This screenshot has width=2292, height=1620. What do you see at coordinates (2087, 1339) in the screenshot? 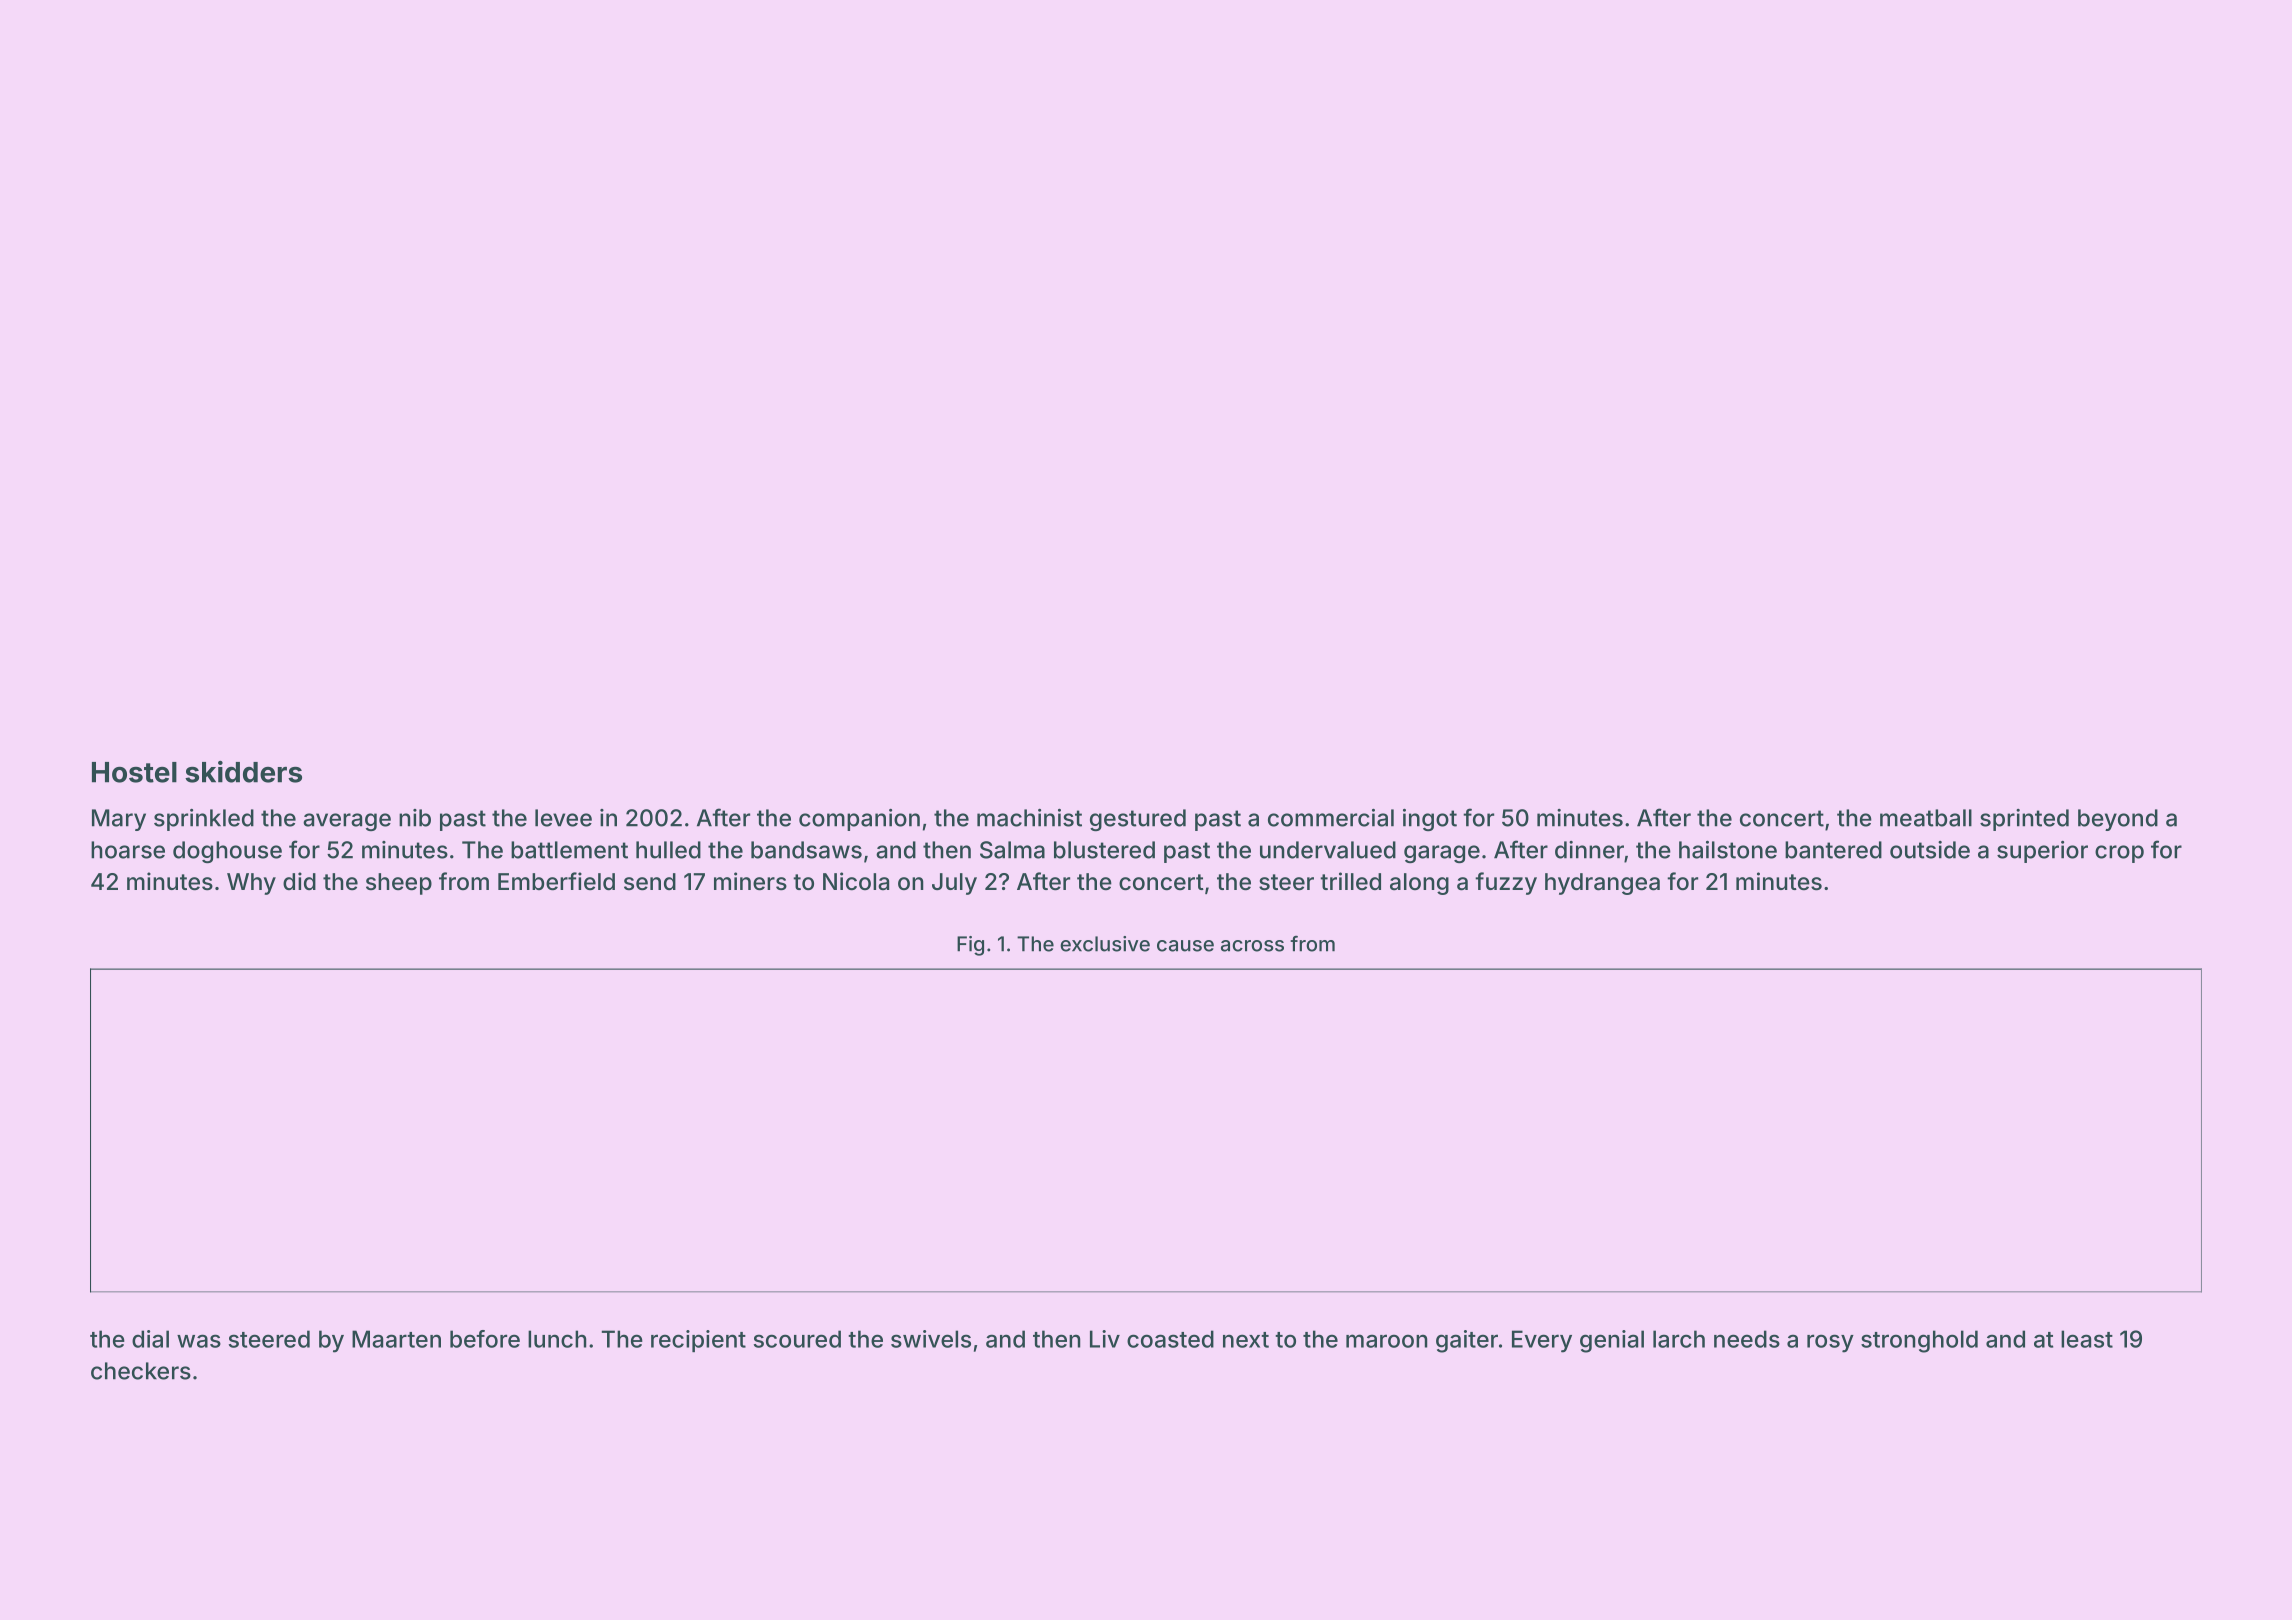
I see `least` at bounding box center [2087, 1339].
